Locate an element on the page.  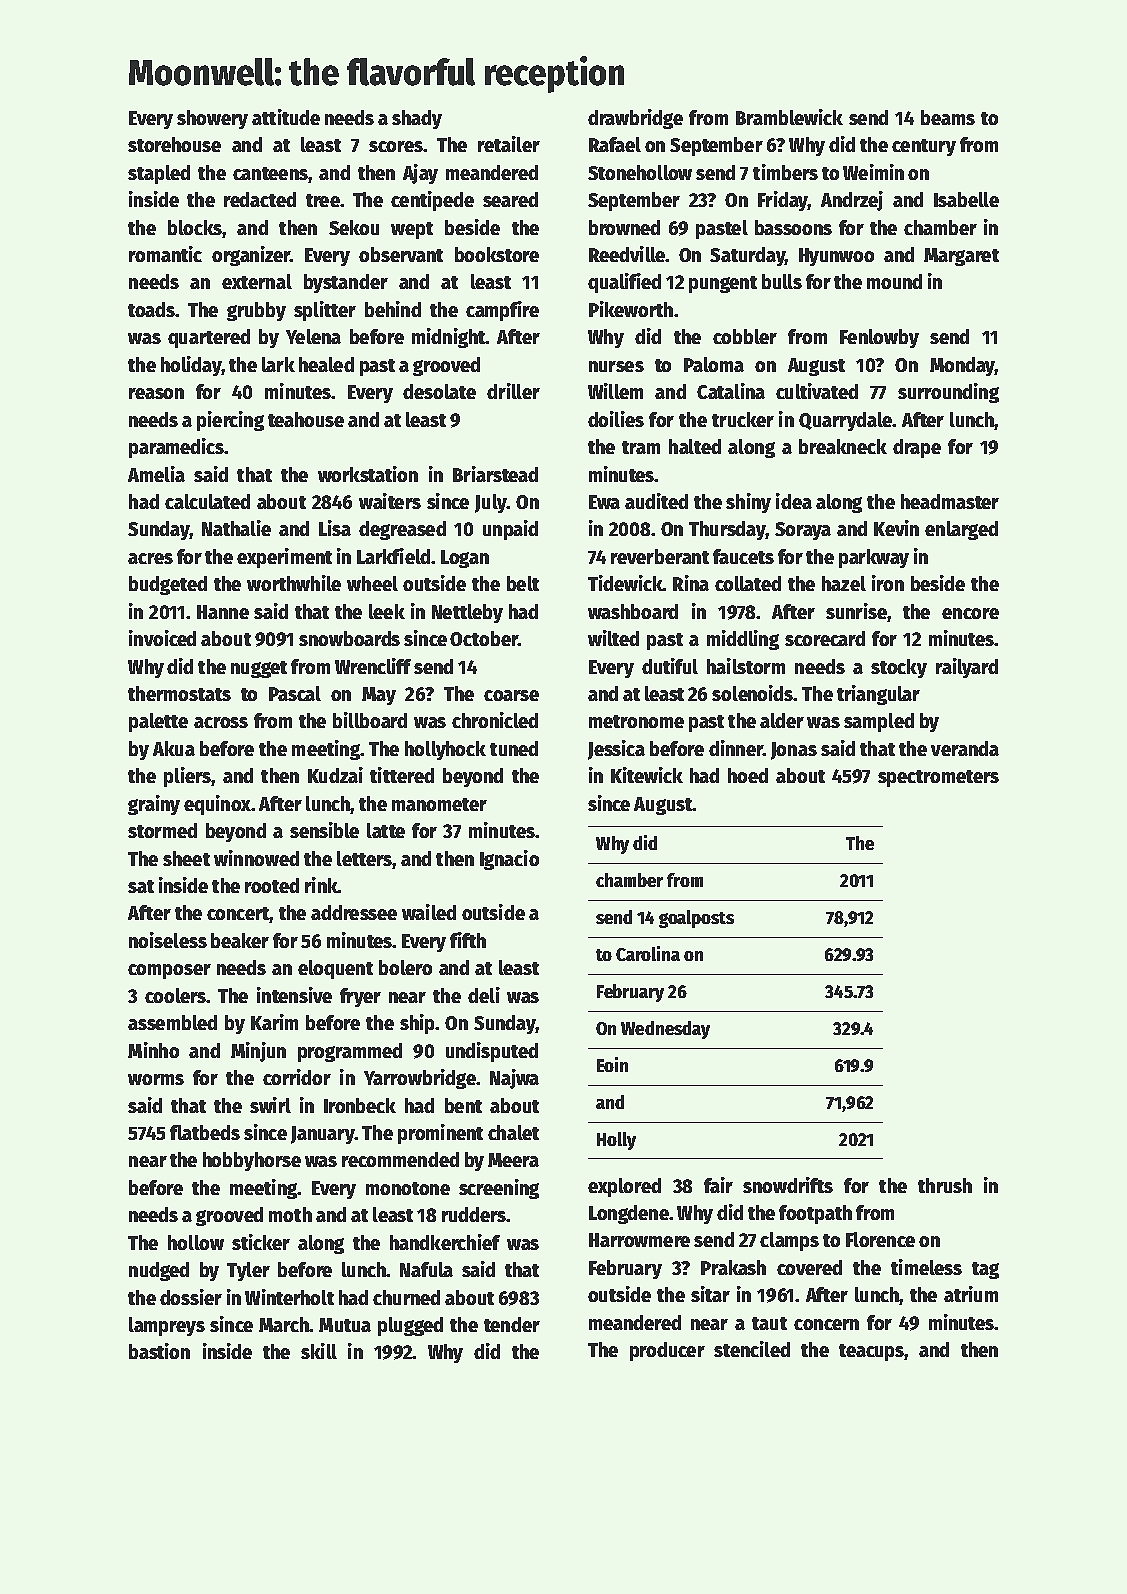
encore is located at coordinates (970, 613).
